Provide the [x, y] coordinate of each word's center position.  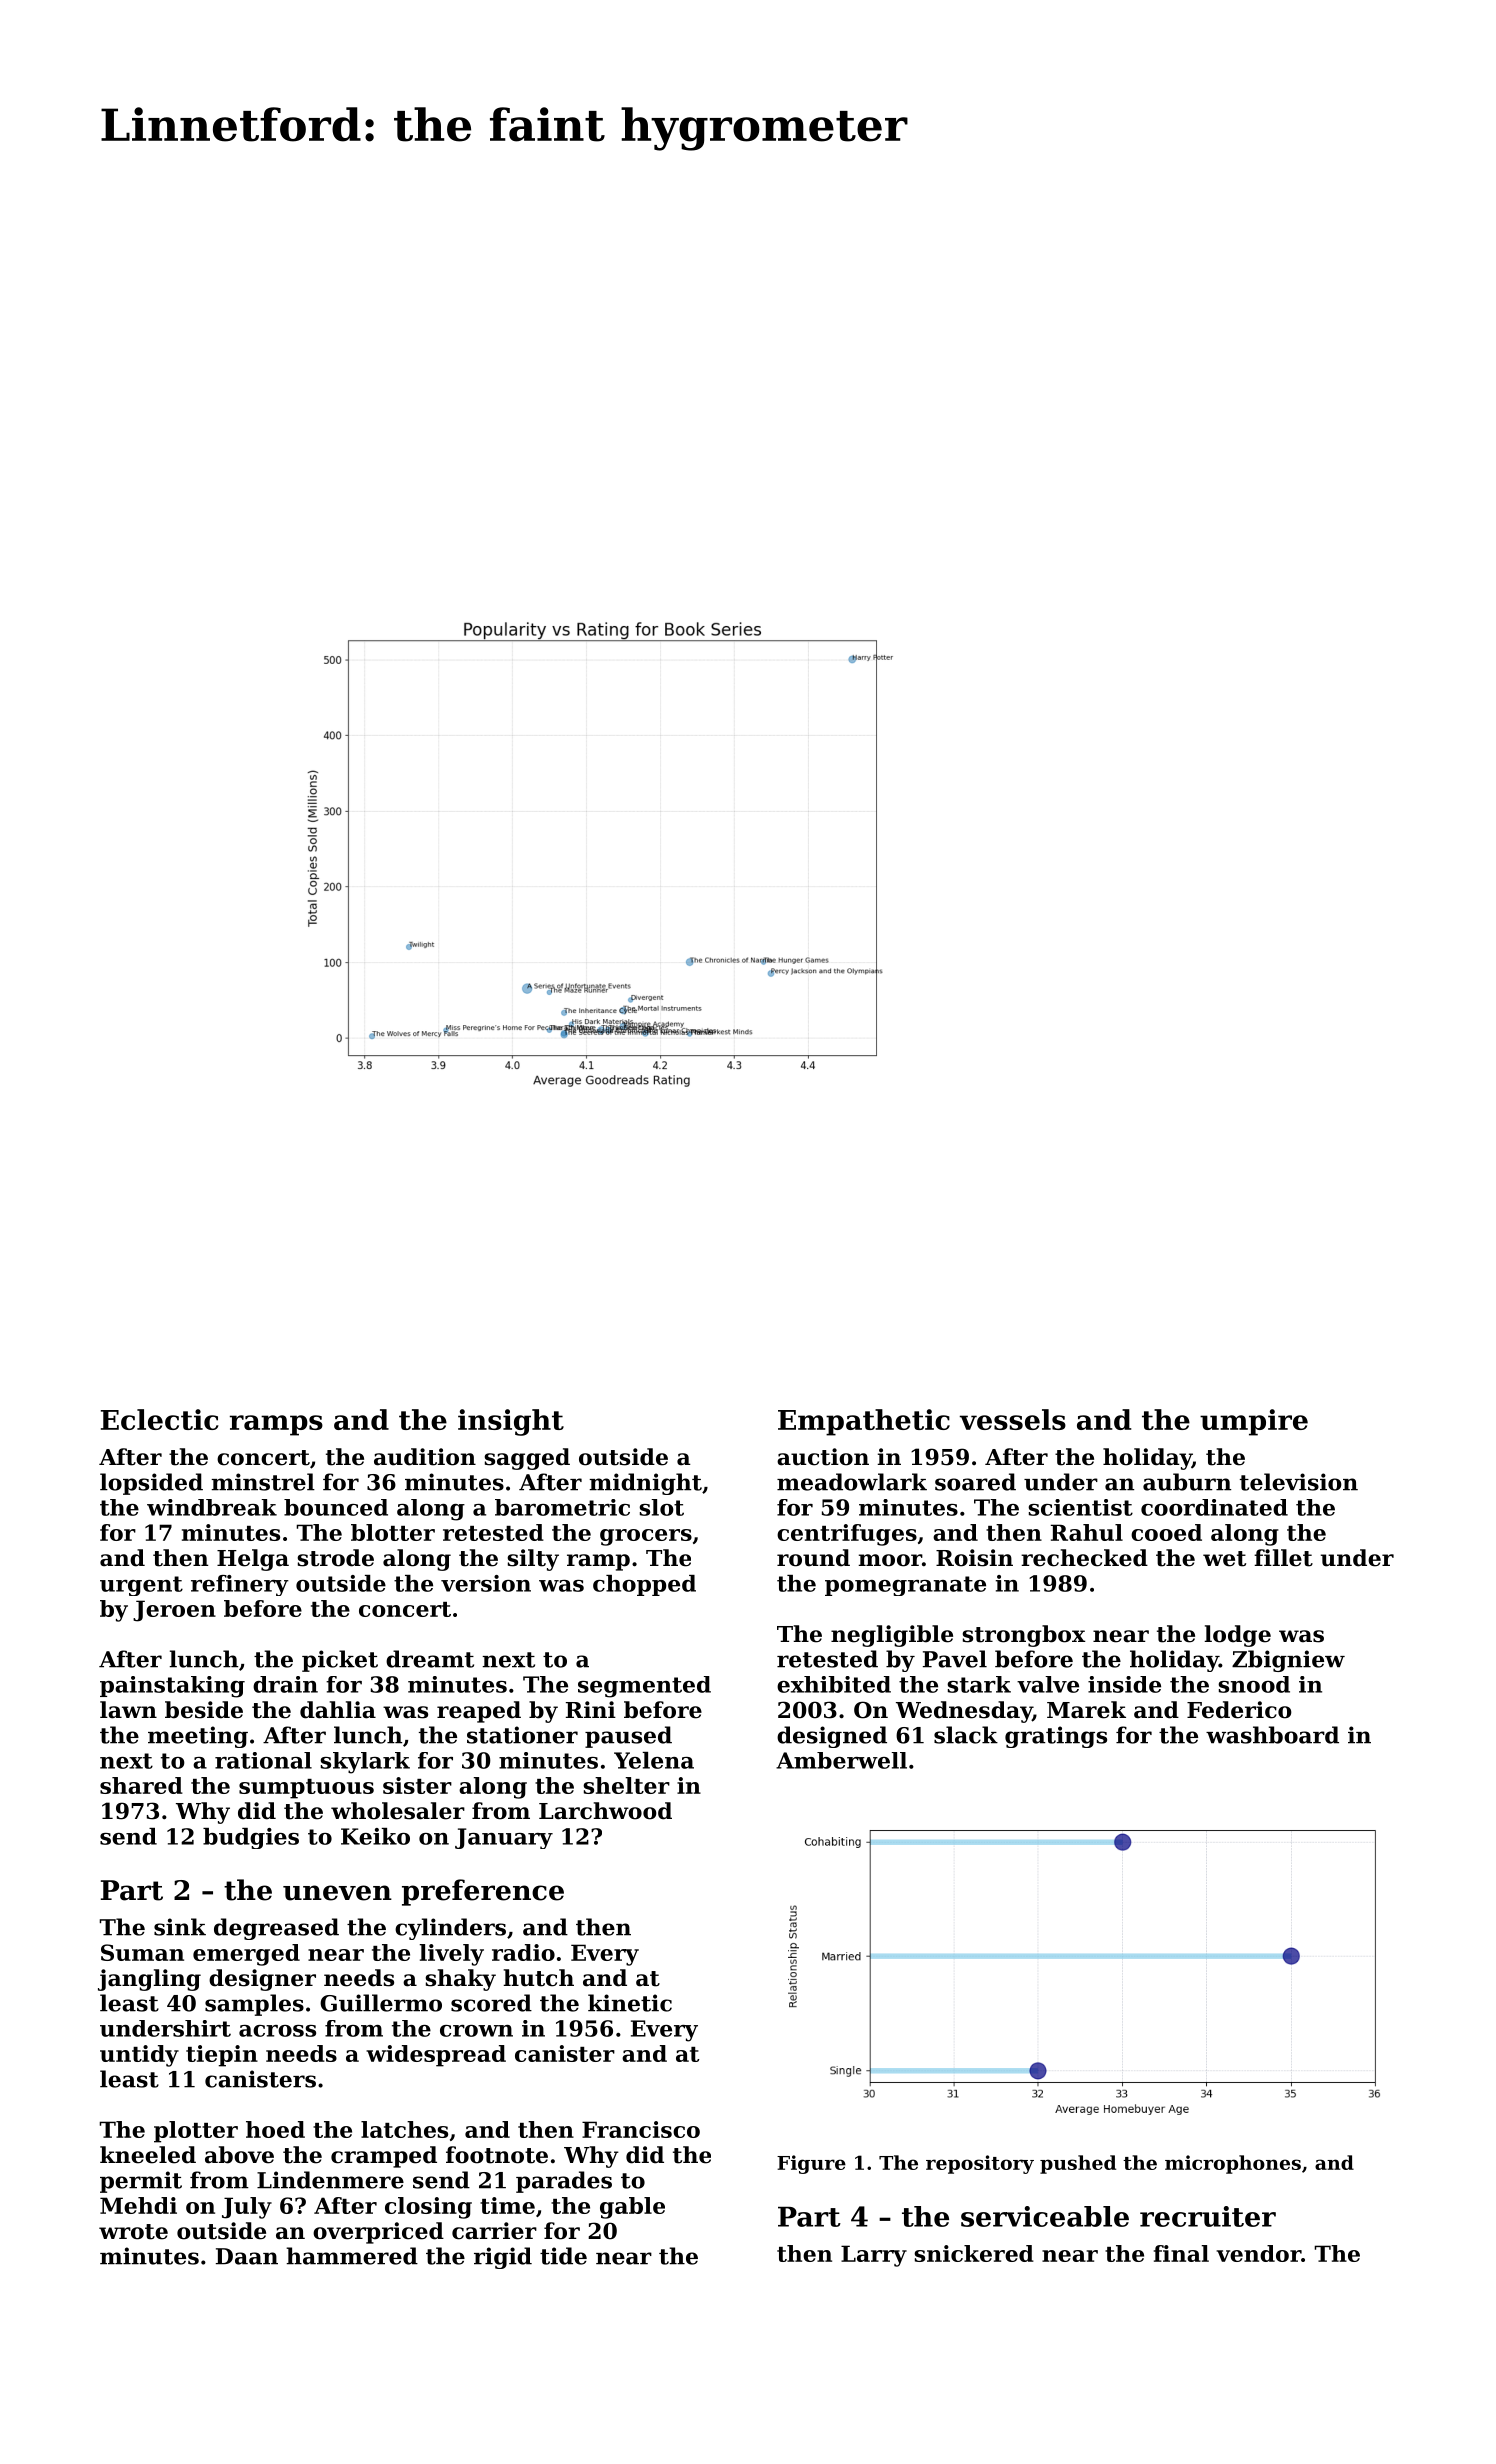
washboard [1272, 1735]
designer [262, 1980]
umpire [1254, 1422]
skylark [365, 1763]
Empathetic [864, 1422]
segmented [644, 1687]
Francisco [641, 2129]
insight [511, 1422]
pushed [1078, 2164]
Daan [247, 2256]
